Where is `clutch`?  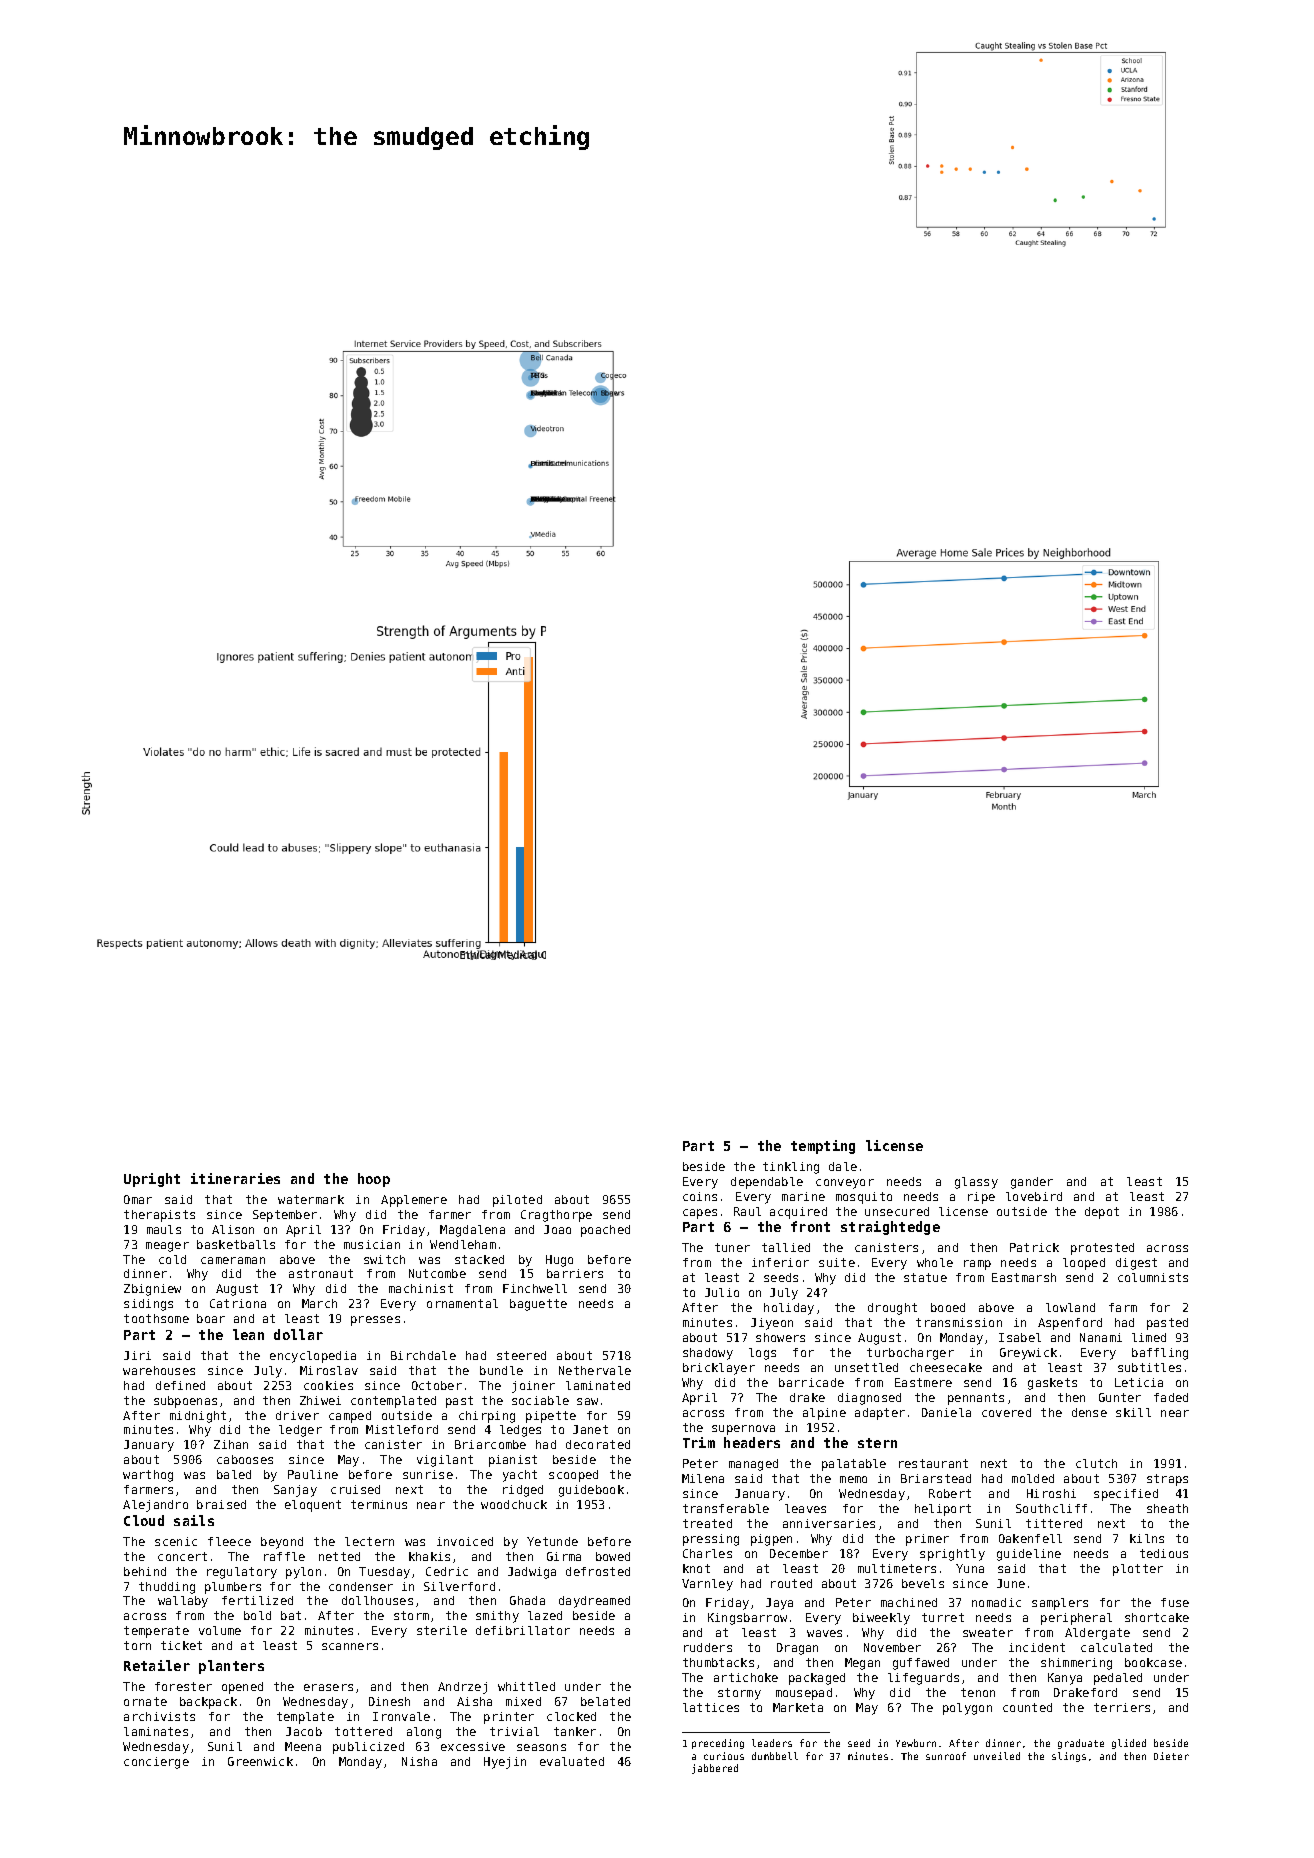
clutch is located at coordinates (1096, 1463).
